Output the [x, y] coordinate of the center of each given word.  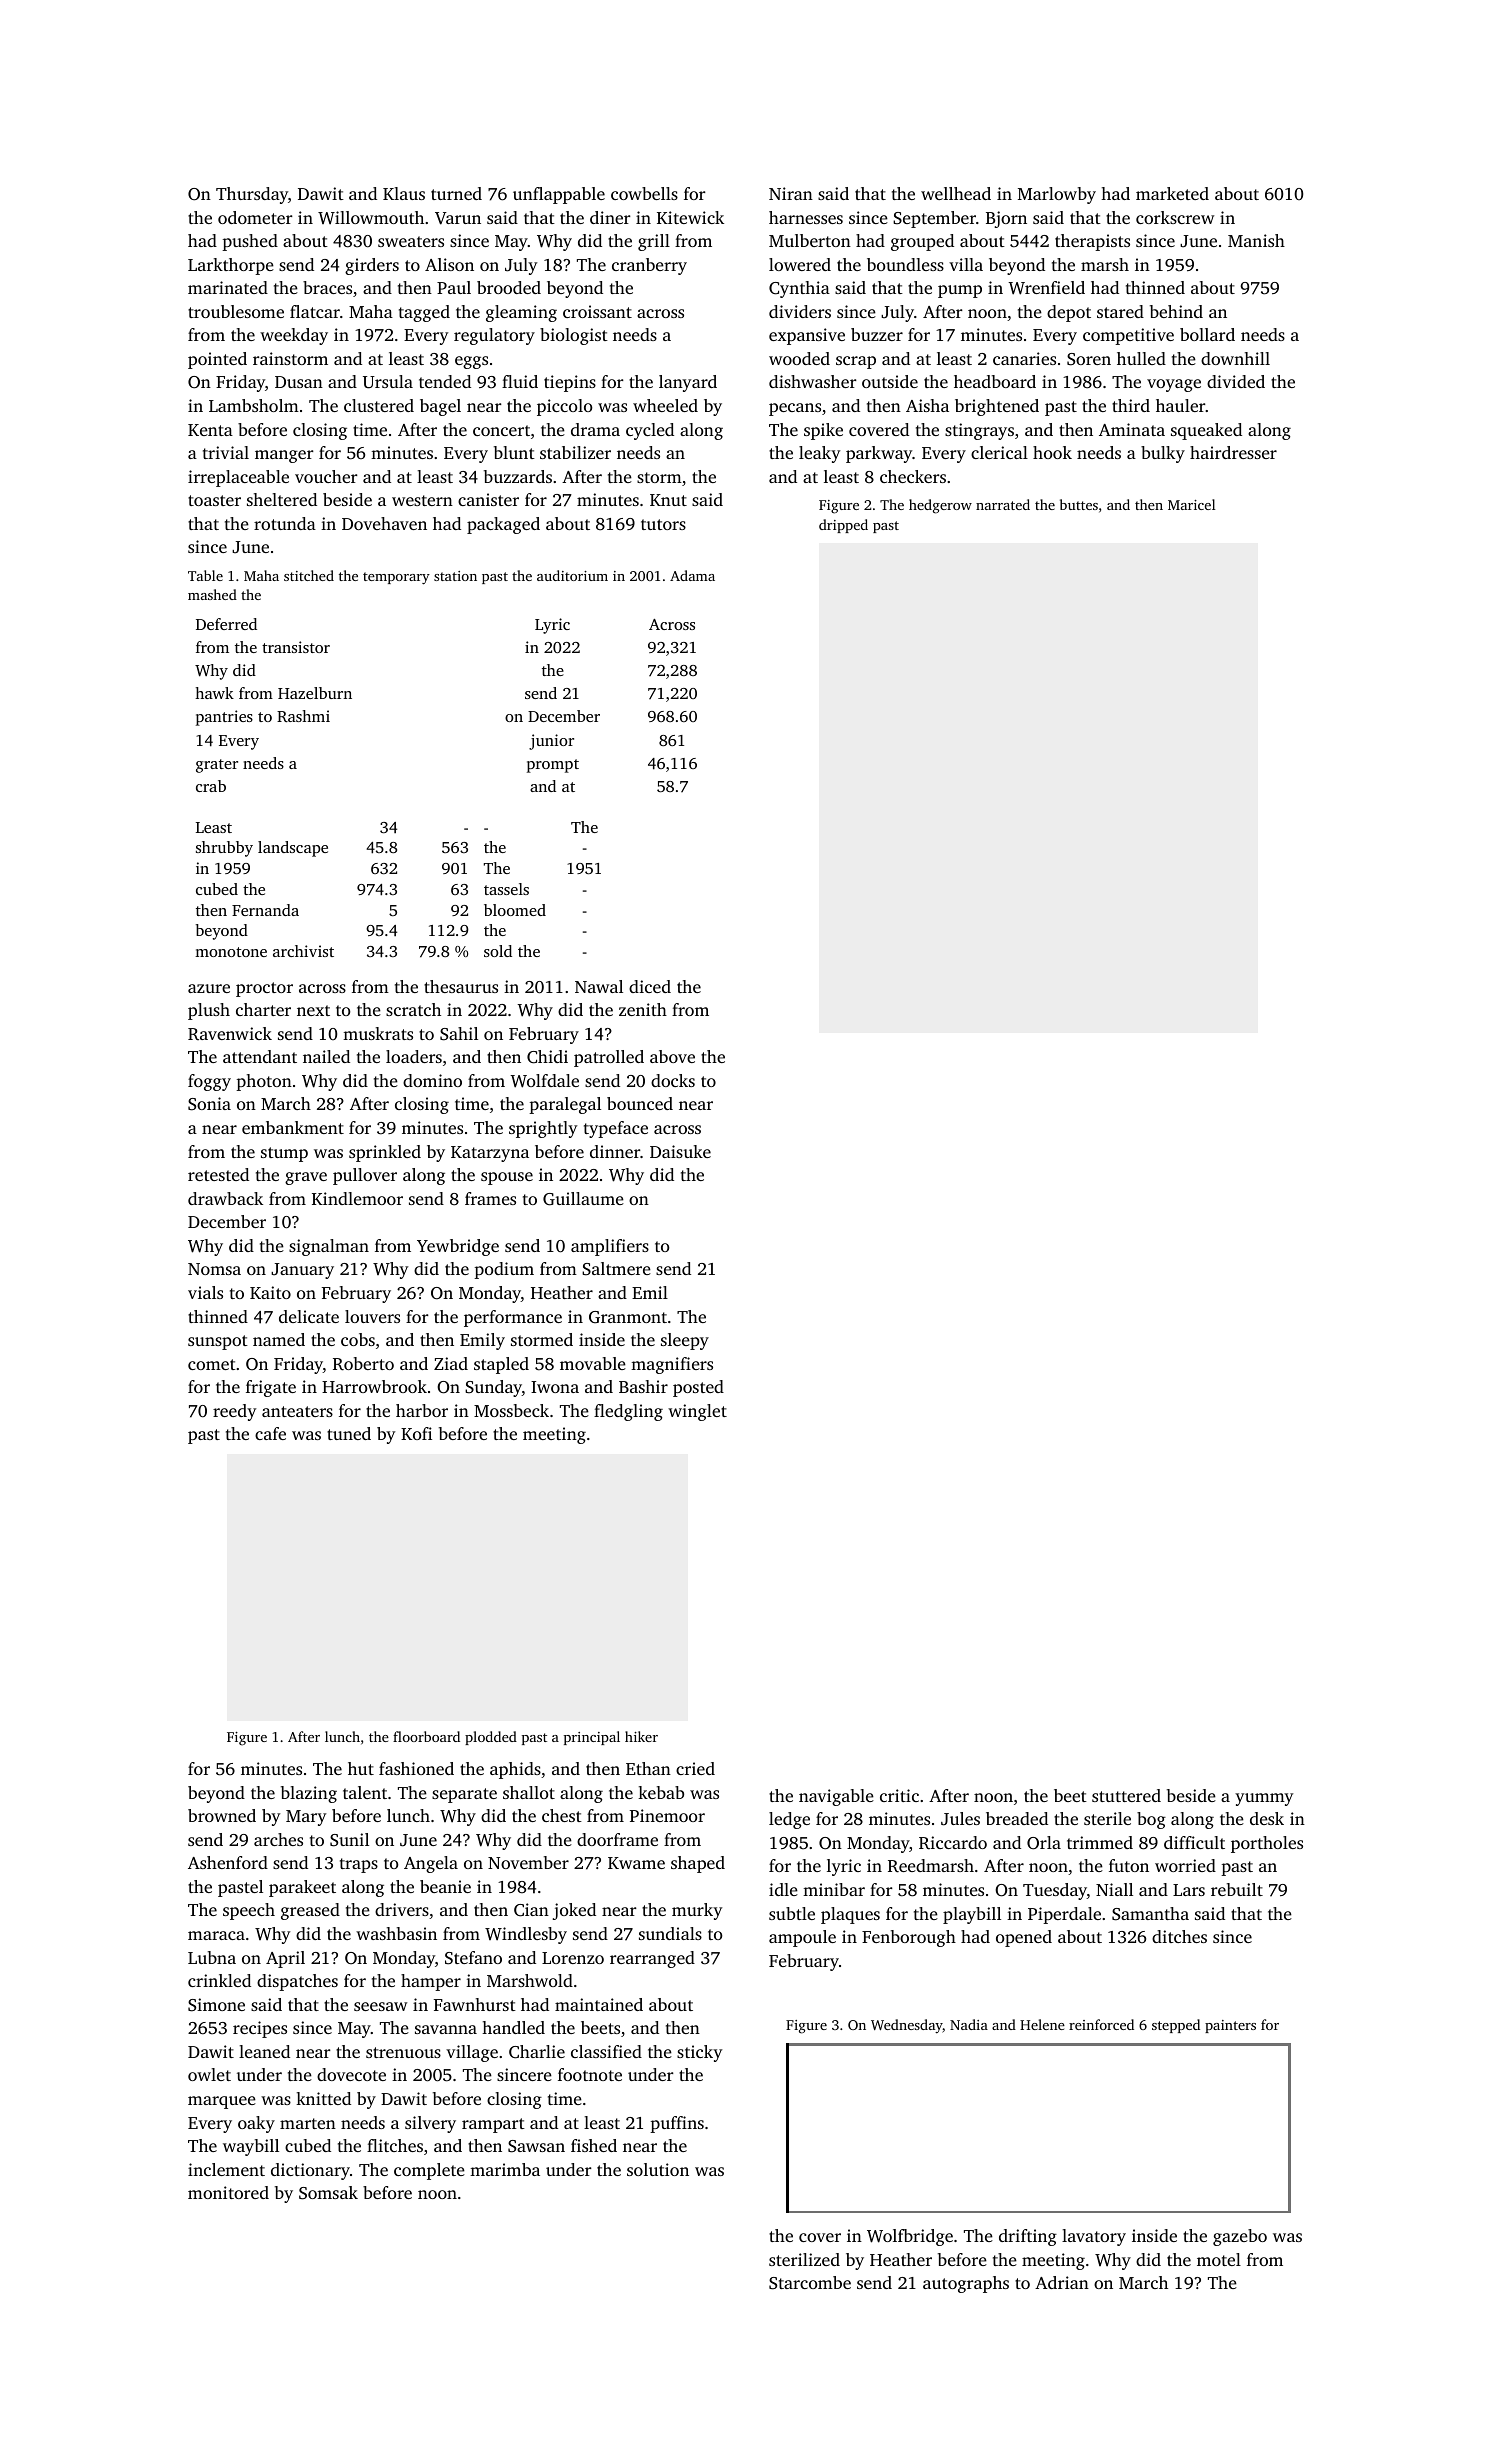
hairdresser [1233, 452]
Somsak [328, 2193]
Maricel [1191, 504]
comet [212, 1364]
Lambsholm [254, 405]
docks [673, 1080]
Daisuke [680, 1151]
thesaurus [461, 986]
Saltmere [616, 1269]
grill [654, 242]
